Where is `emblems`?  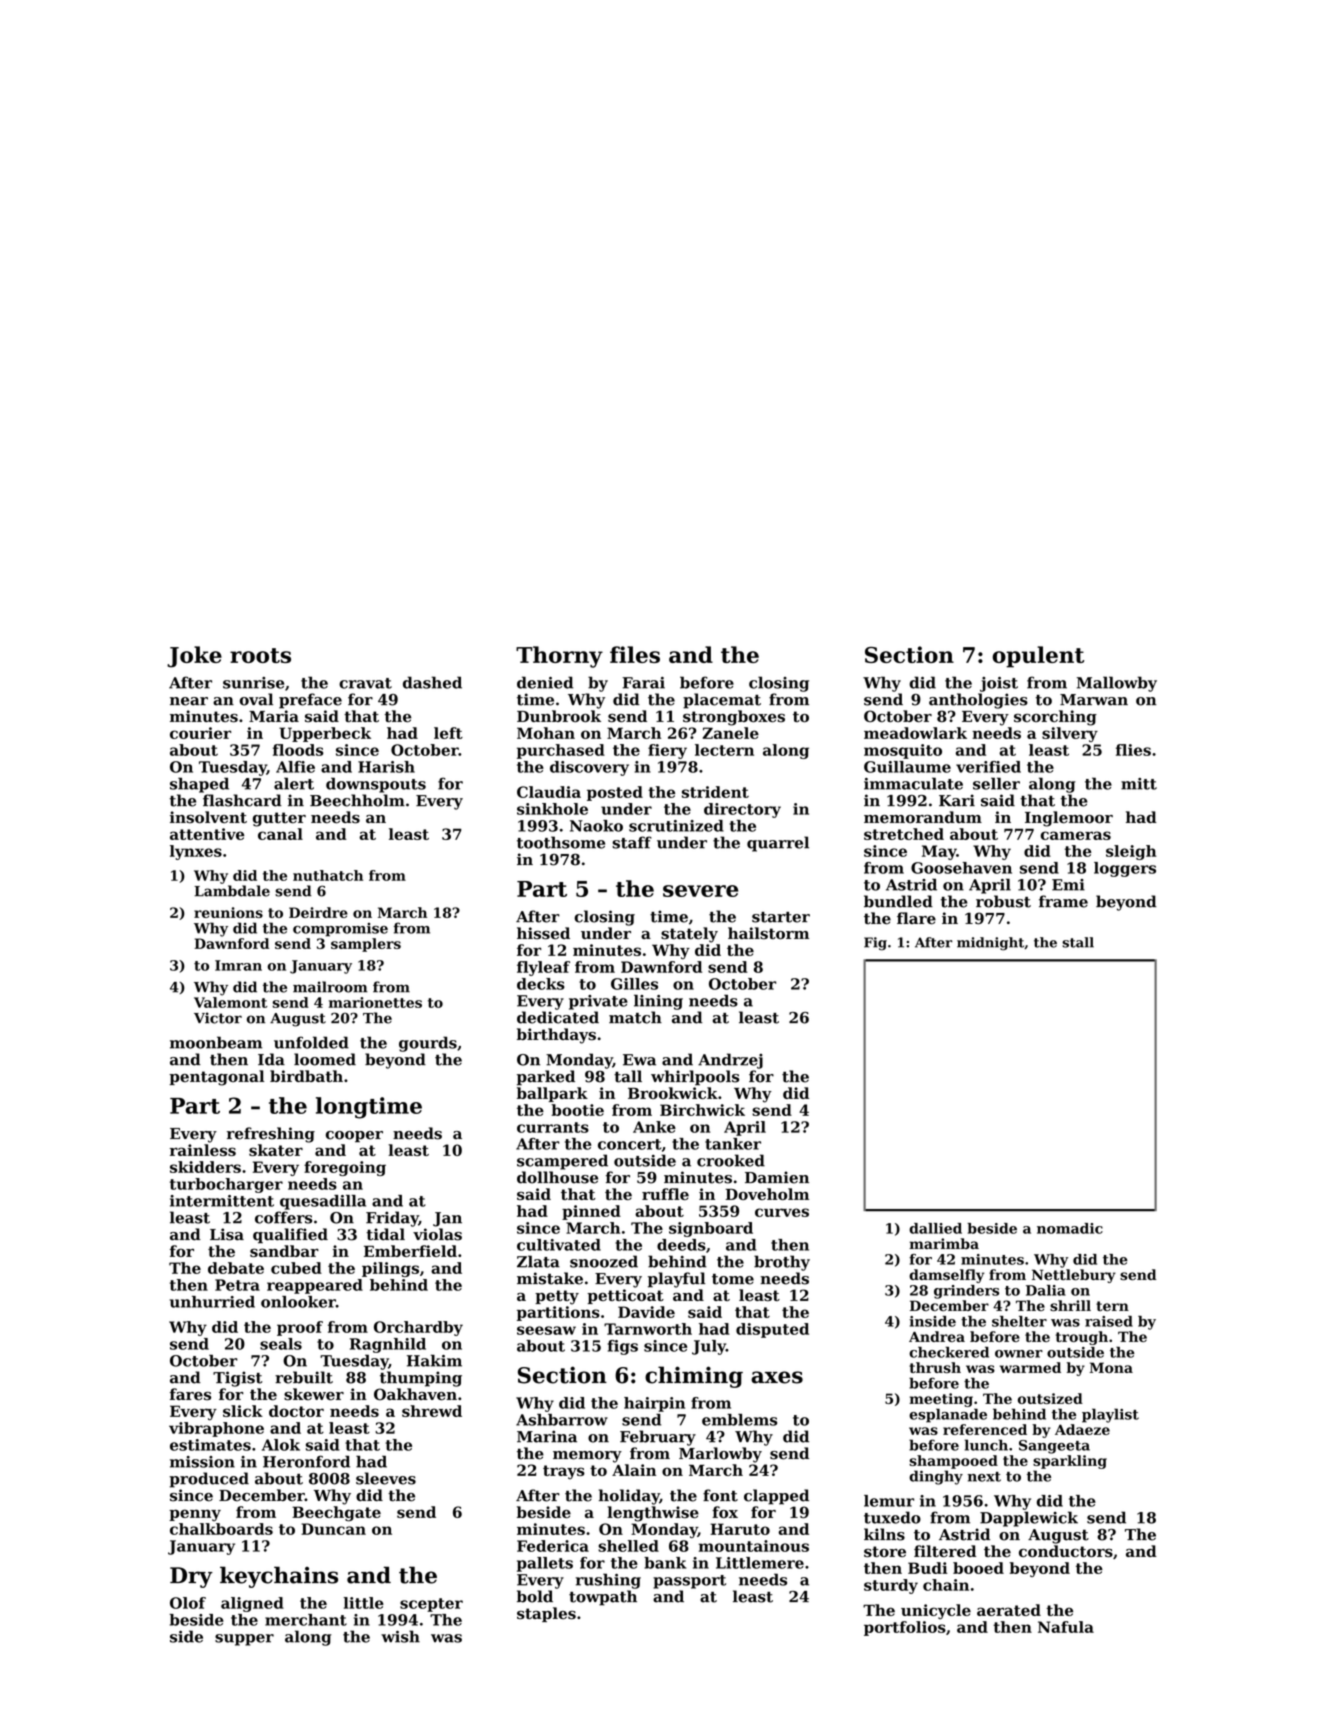 emblems is located at coordinates (739, 1420).
